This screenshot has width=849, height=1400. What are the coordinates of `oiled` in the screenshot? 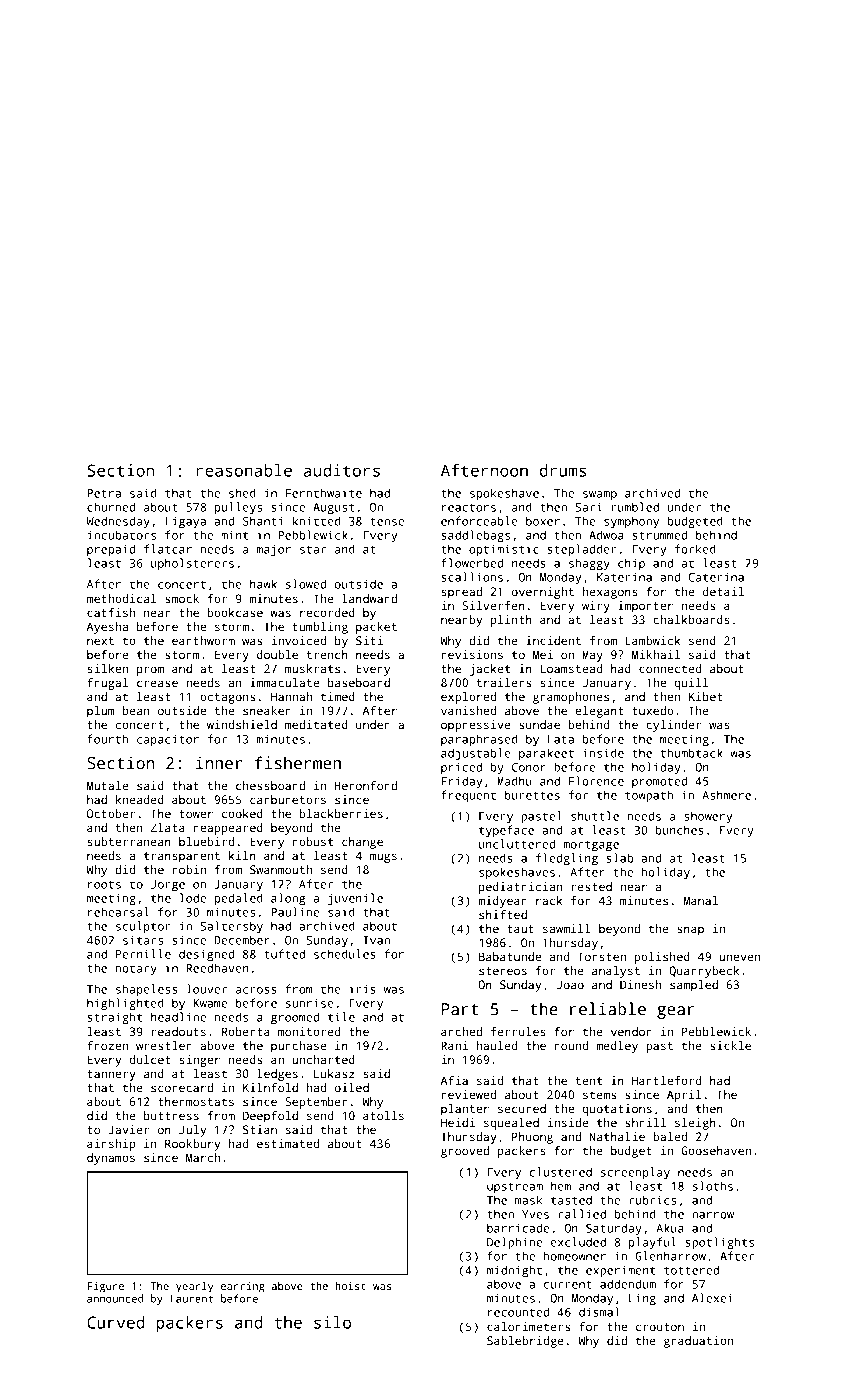 It's located at (352, 1087).
